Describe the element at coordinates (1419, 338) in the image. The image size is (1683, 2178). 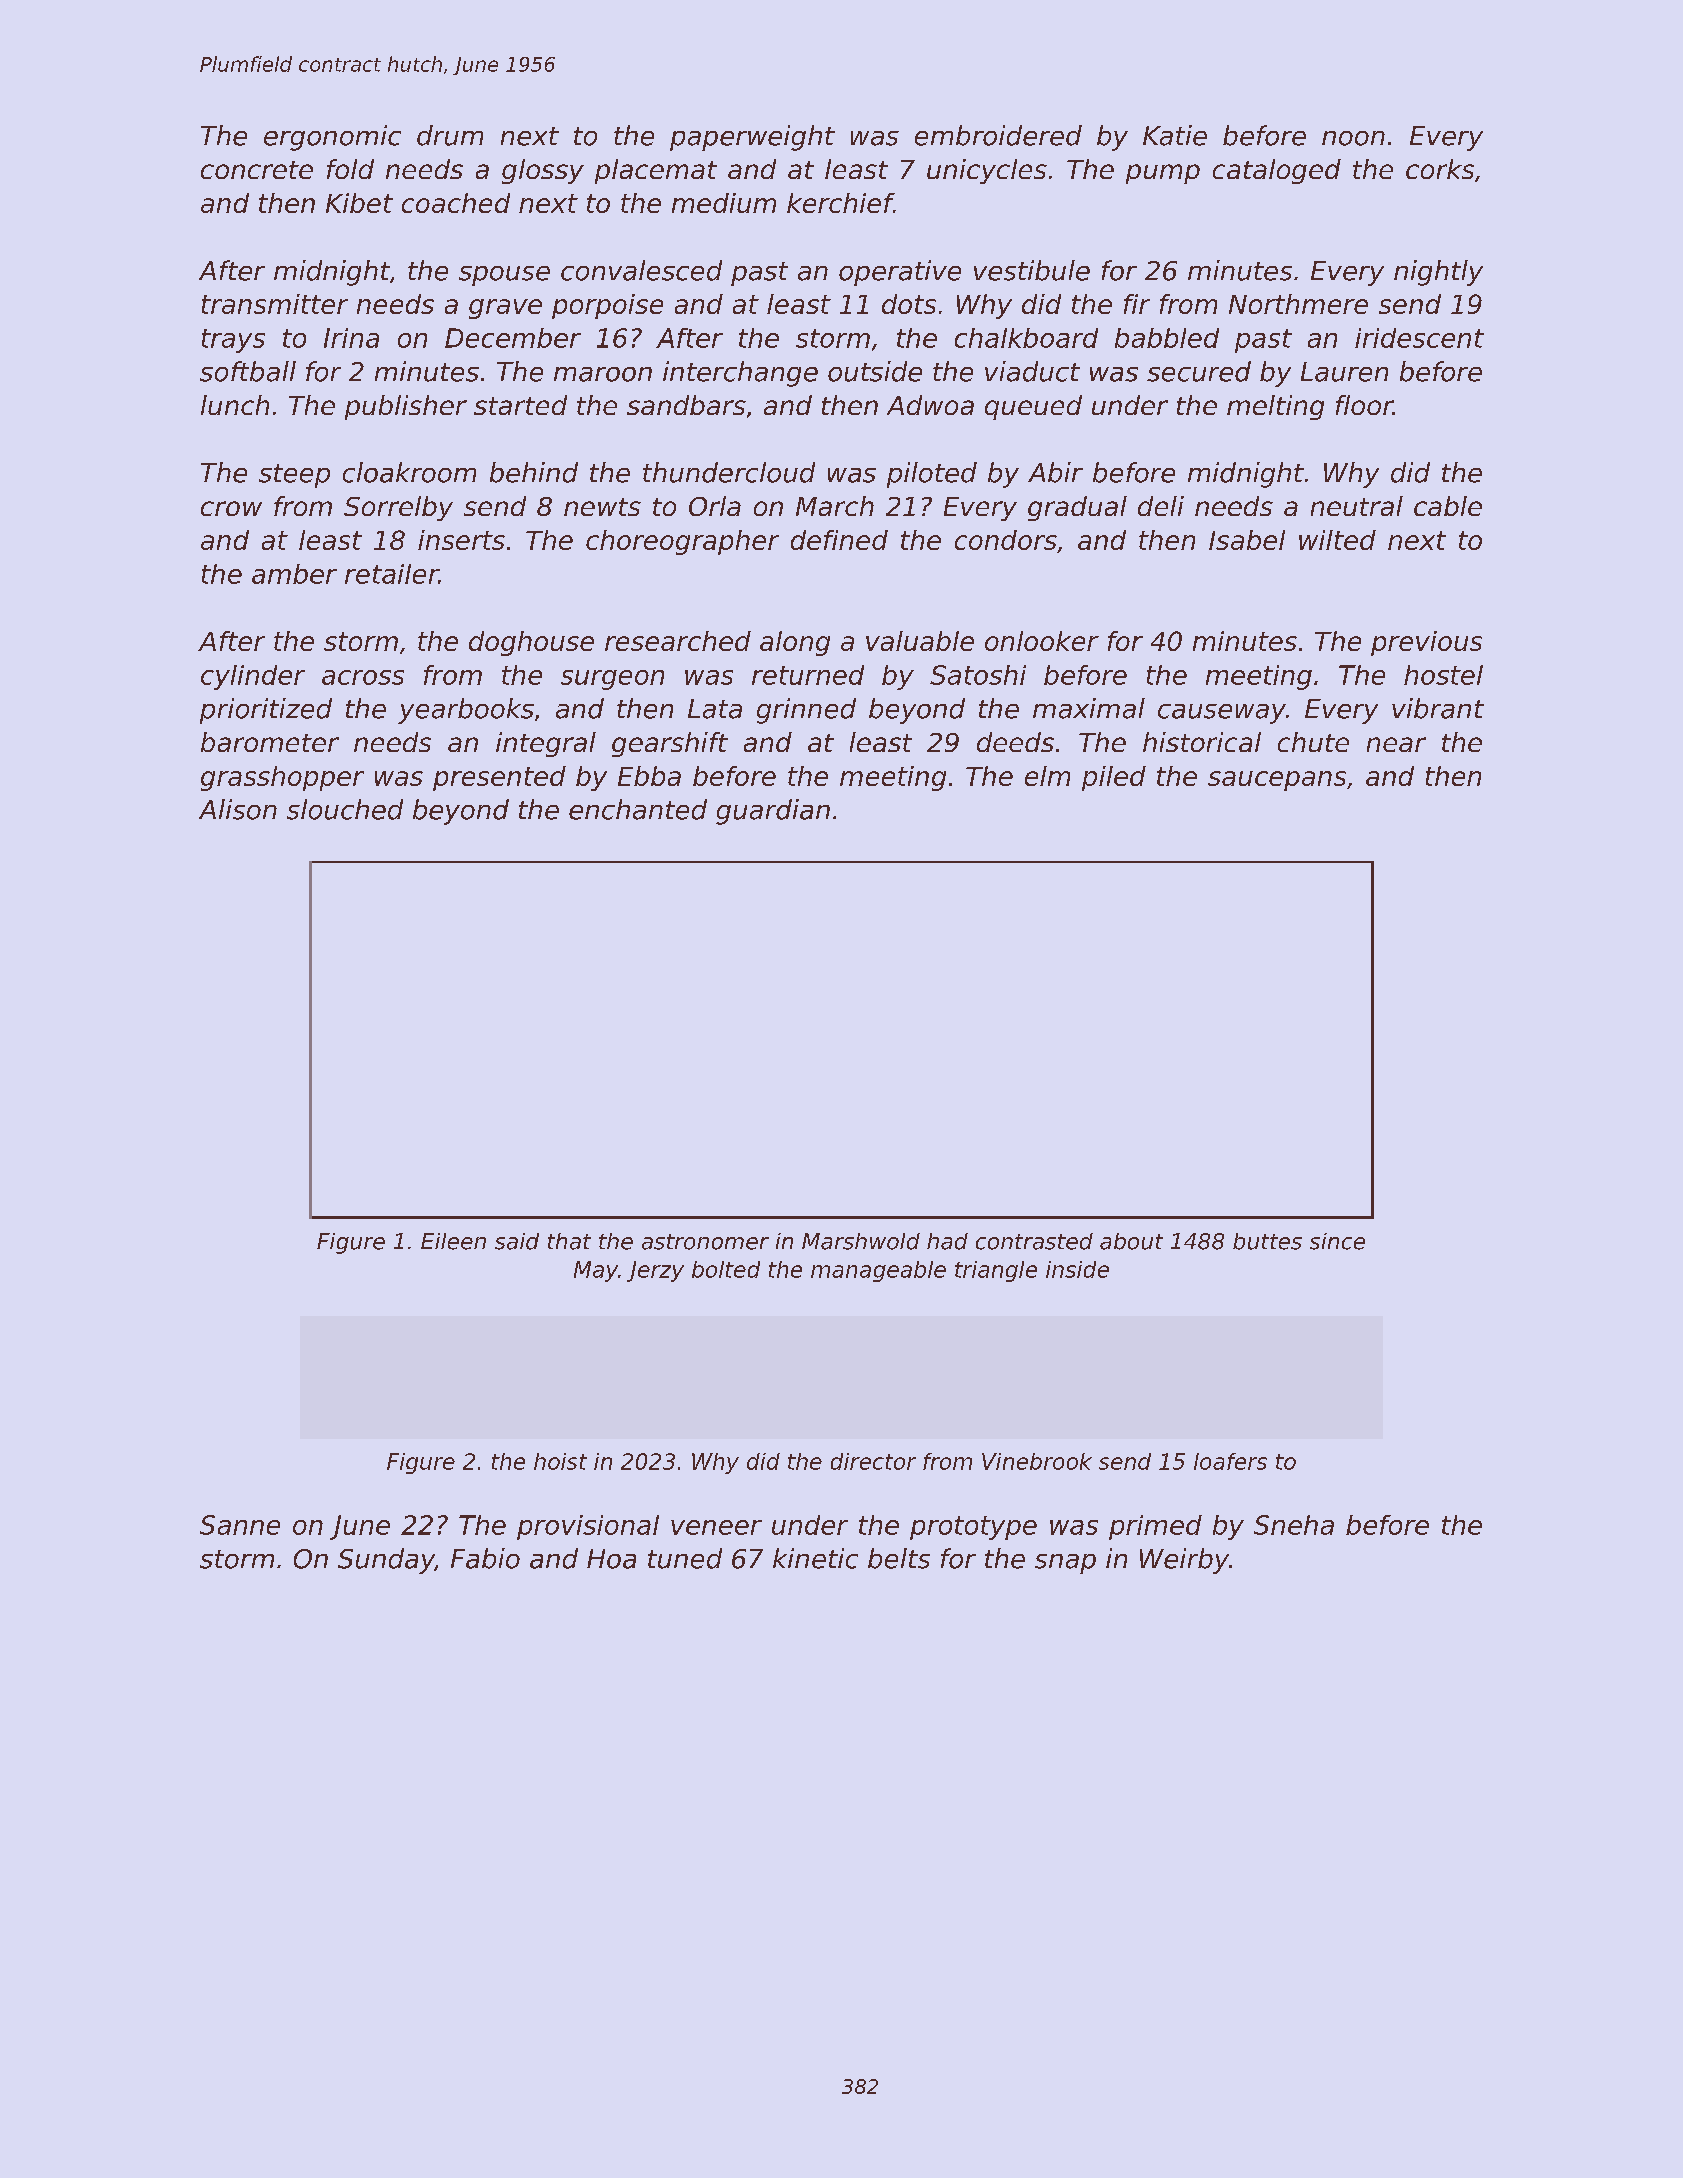
I see `iridescent` at that location.
